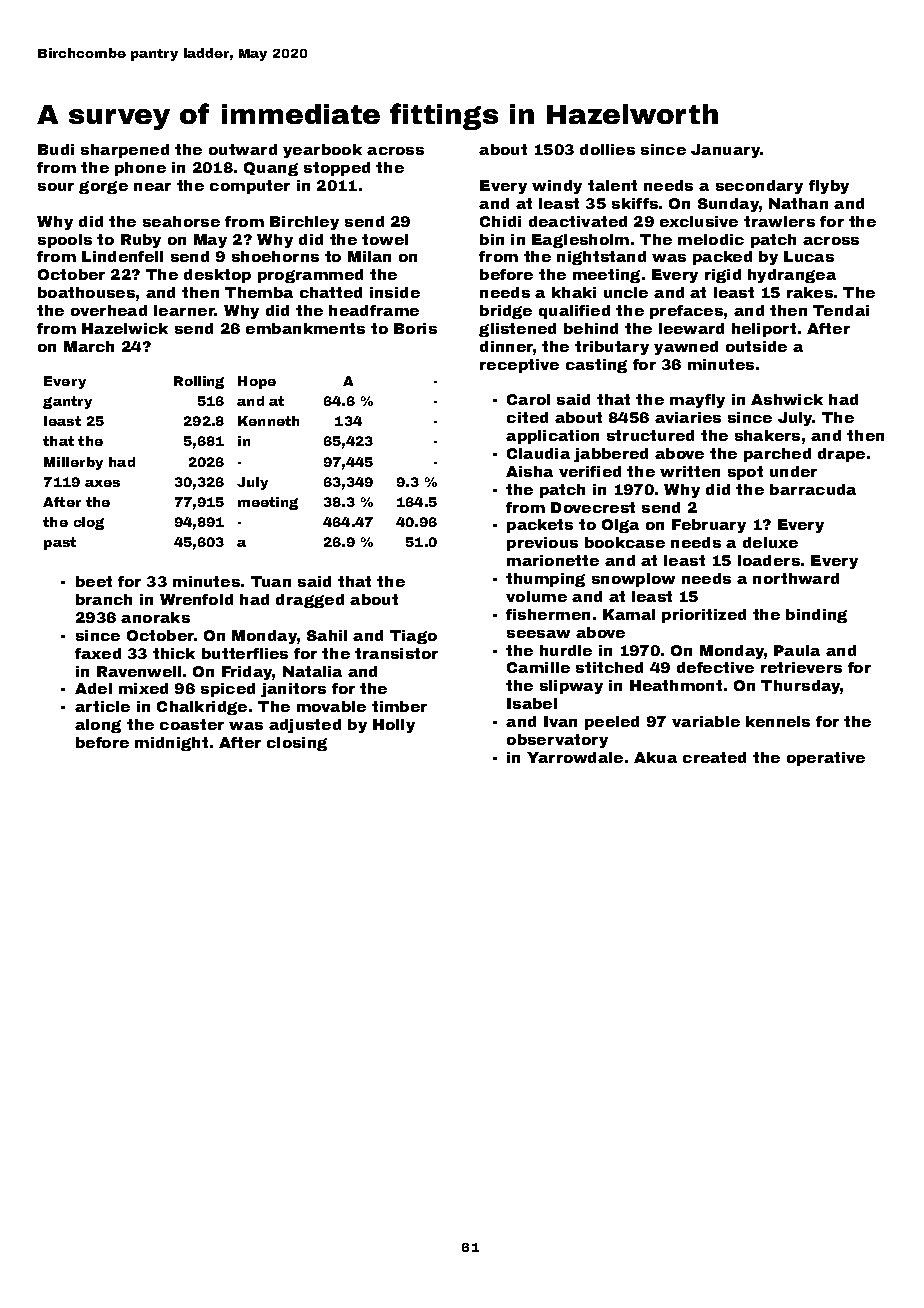  I want to click on previous, so click(542, 544).
